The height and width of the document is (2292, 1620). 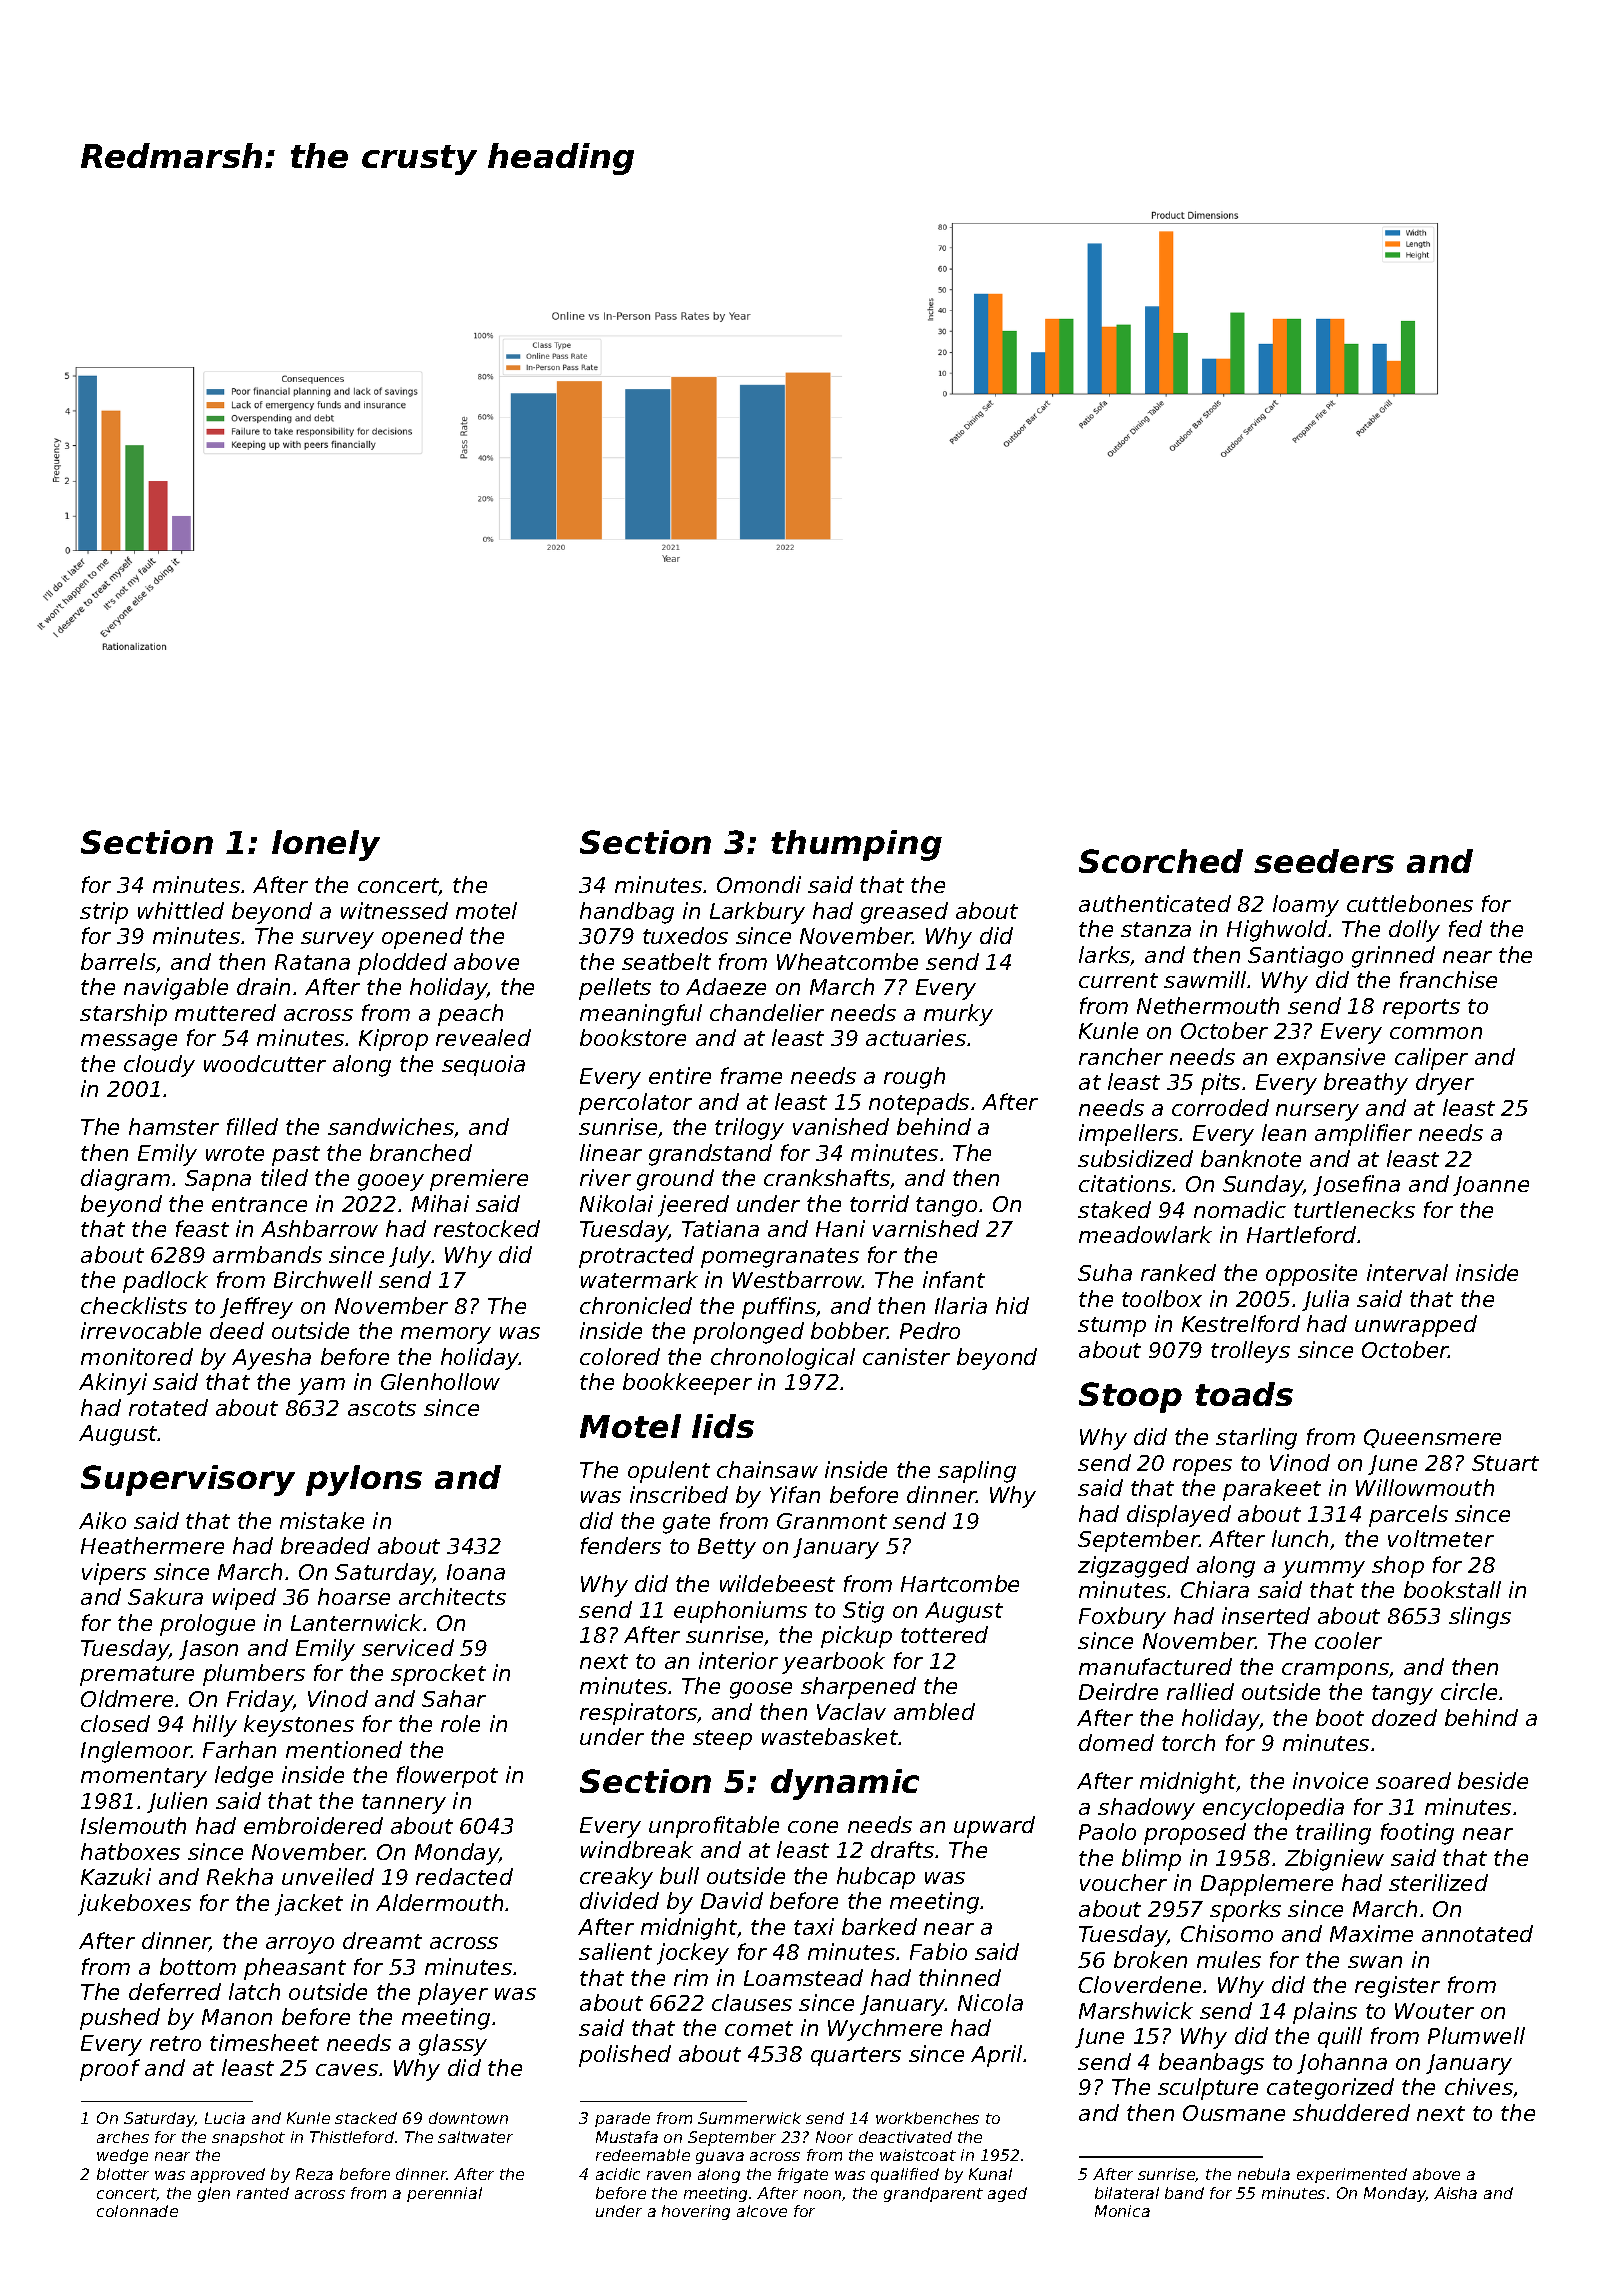 I want to click on arches, so click(x=123, y=2137).
